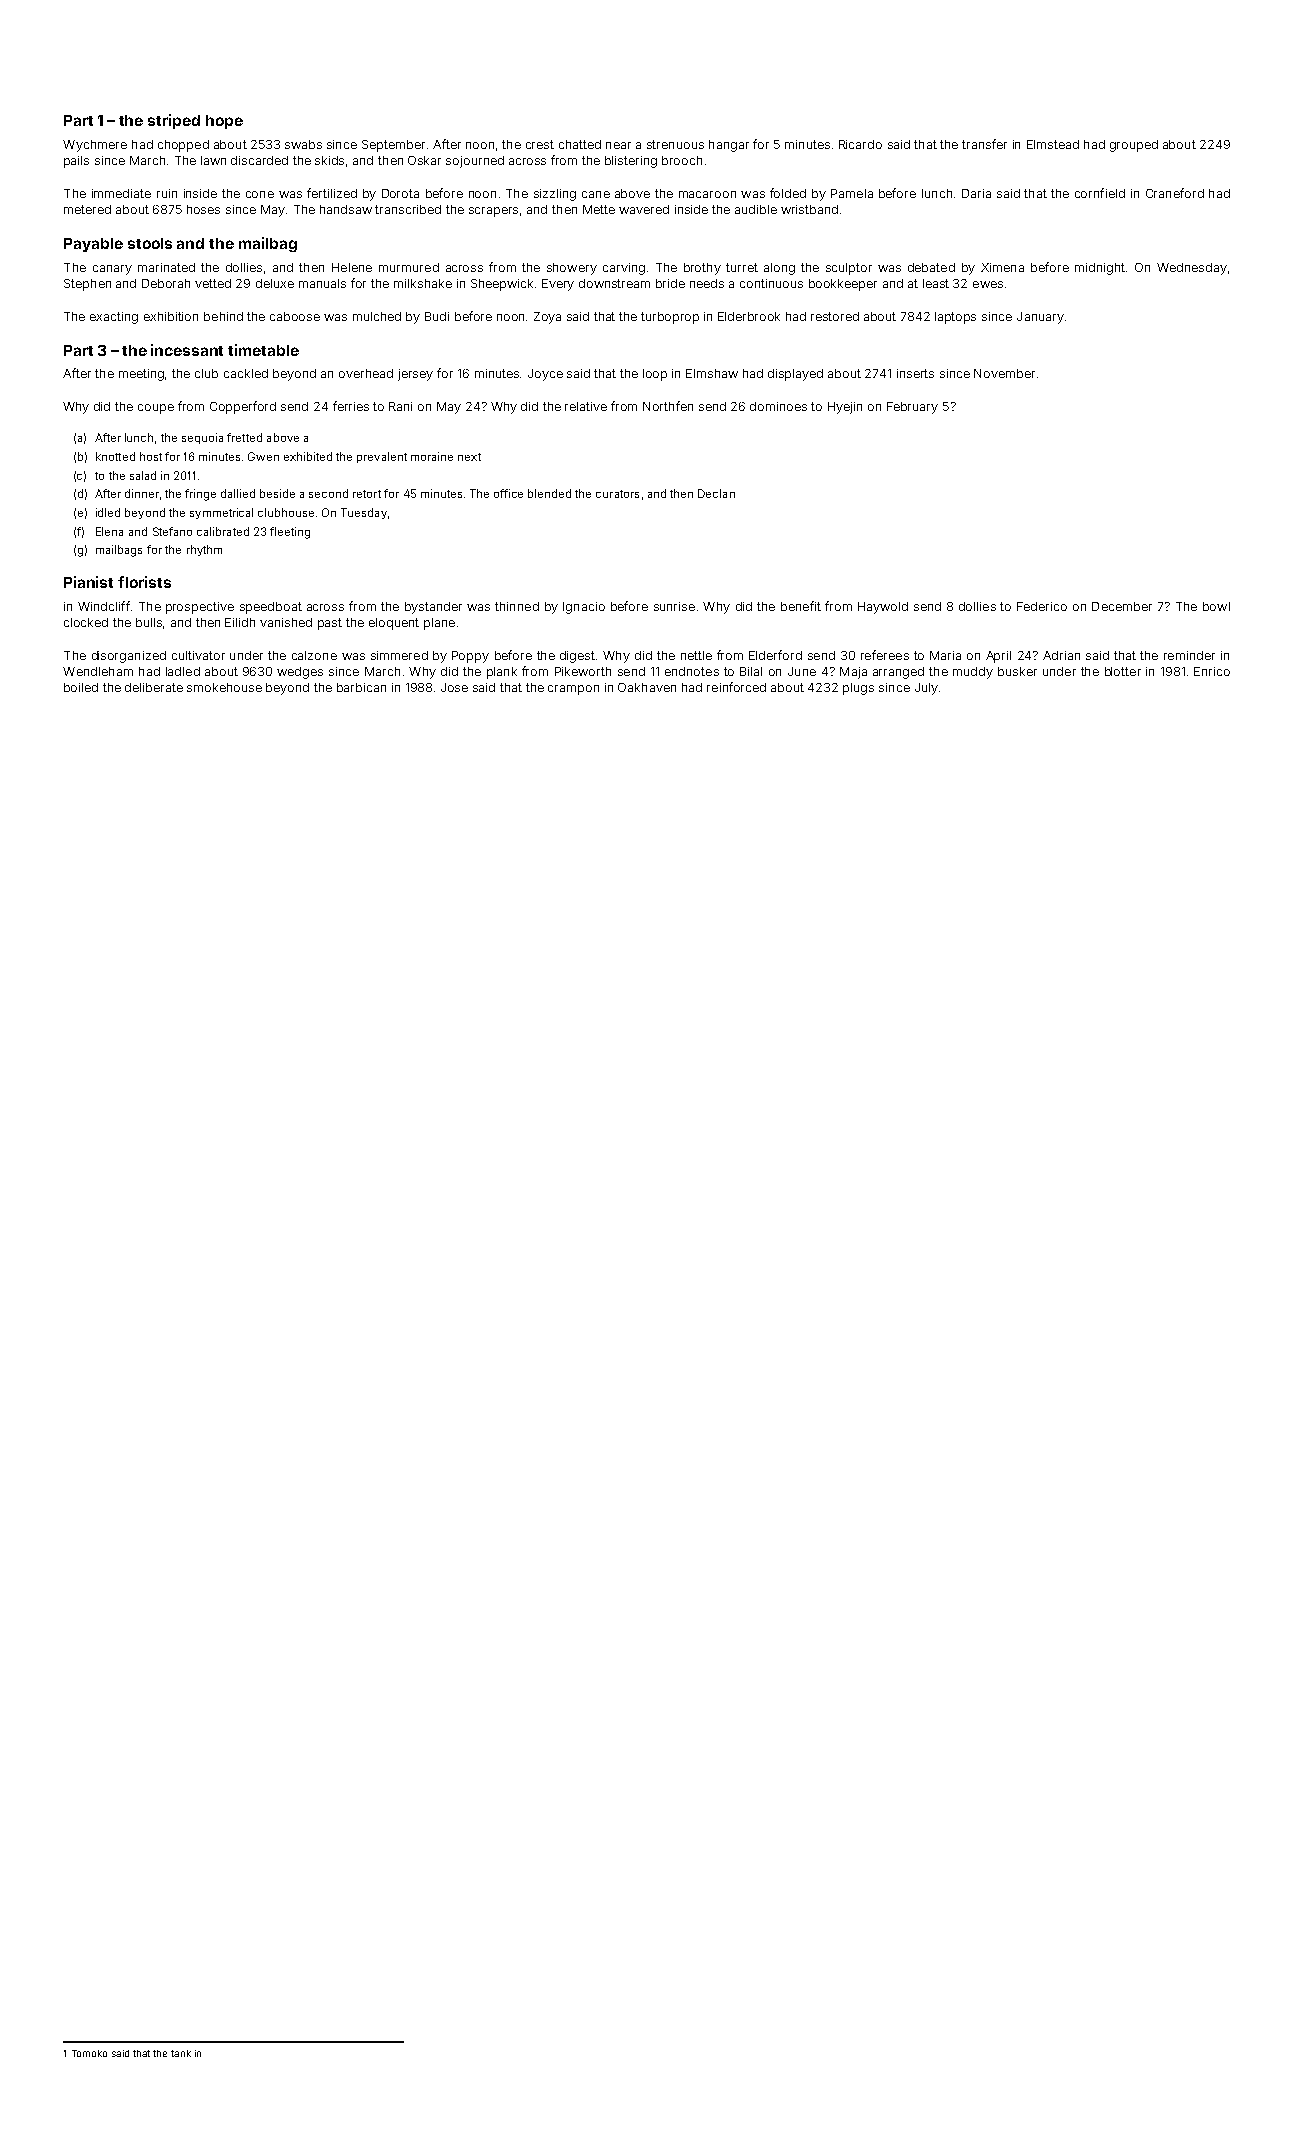 Image resolution: width=1294 pixels, height=2132 pixels. Describe the element at coordinates (89, 2053) in the image. I see `Tomoko` at that location.
